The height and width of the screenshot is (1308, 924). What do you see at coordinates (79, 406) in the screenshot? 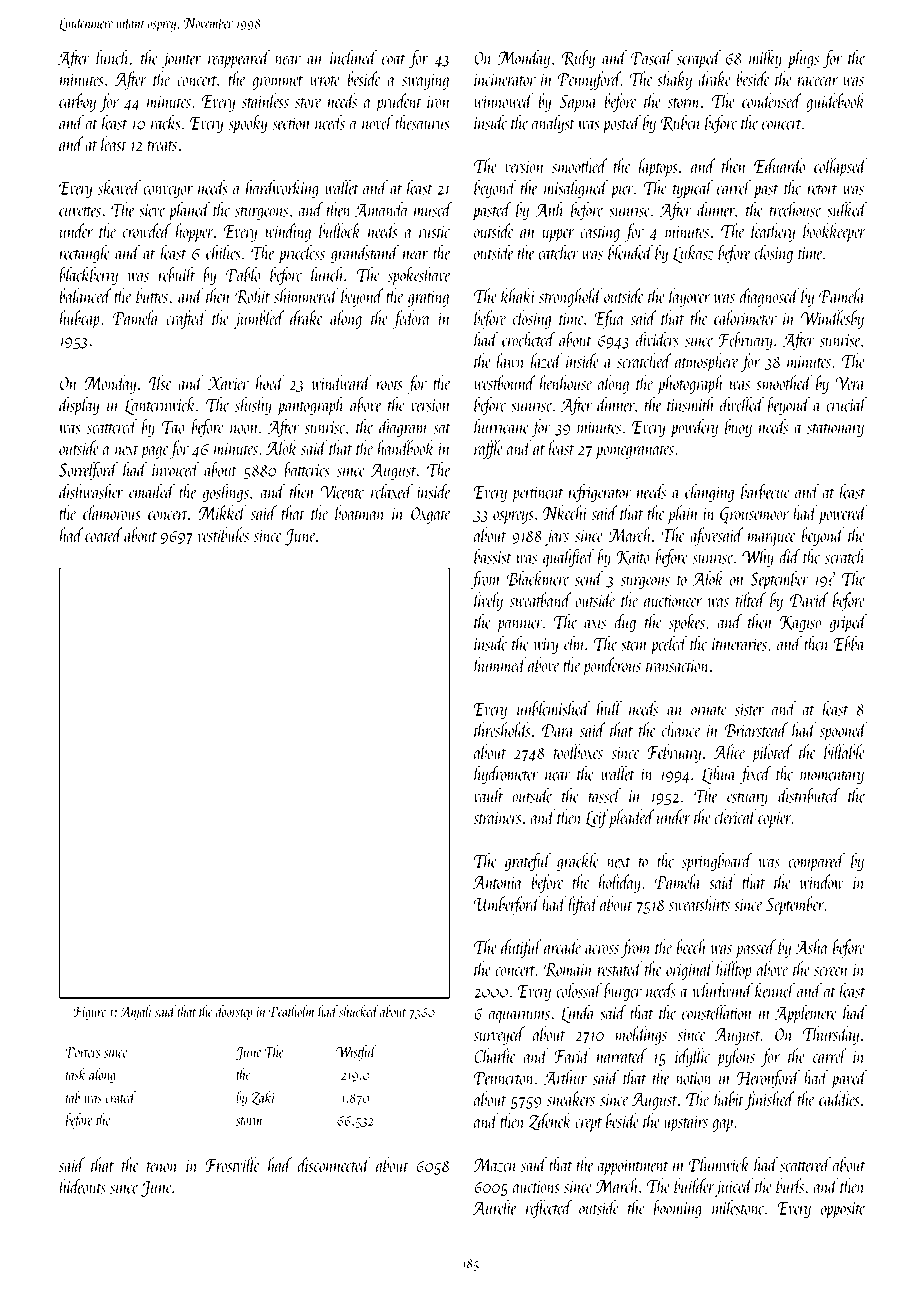
I see `display` at bounding box center [79, 406].
